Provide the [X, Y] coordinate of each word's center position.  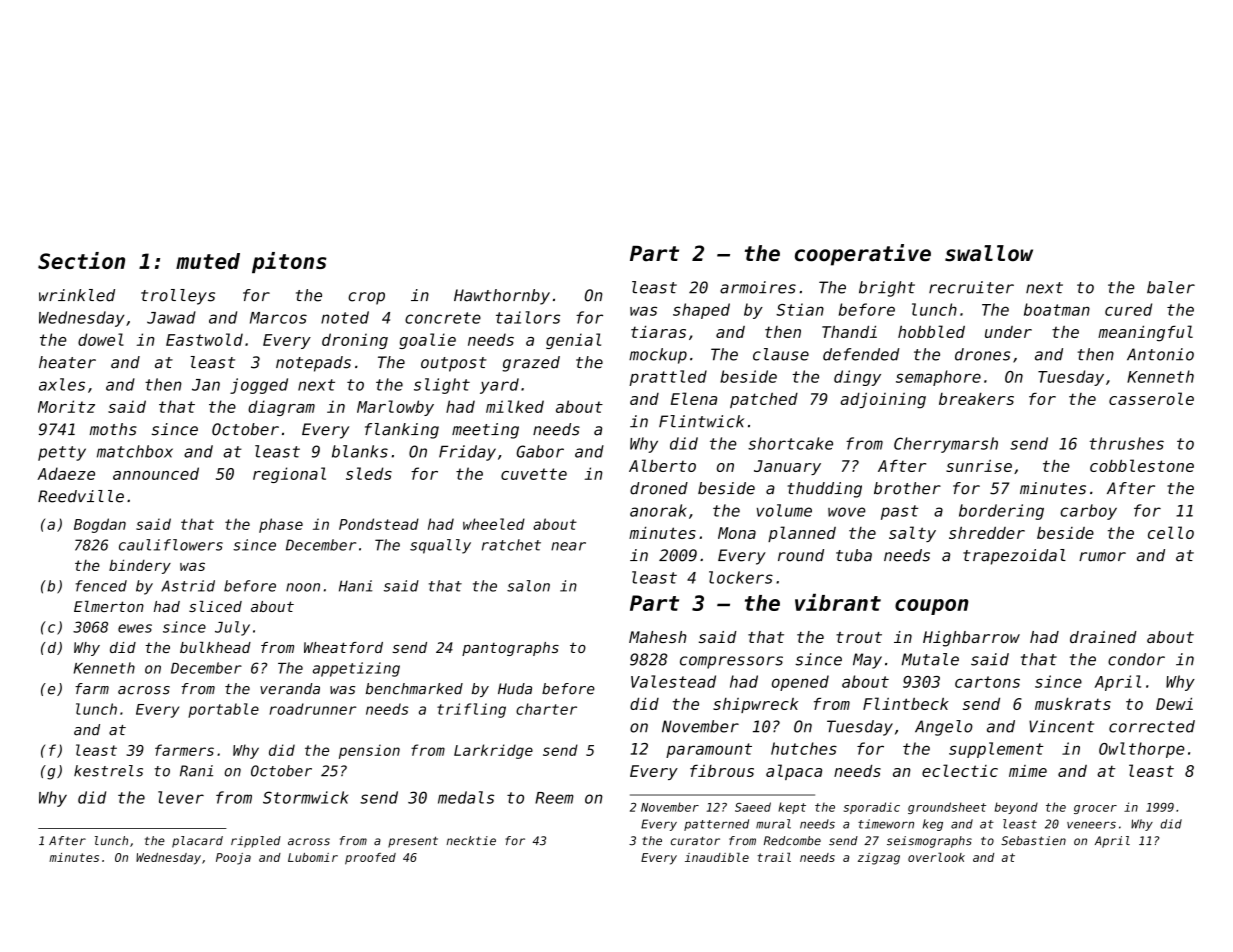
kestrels [108, 771]
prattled [668, 378]
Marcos [278, 318]
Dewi [1174, 704]
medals [466, 797]
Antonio [1160, 354]
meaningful [1145, 333]
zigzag [879, 859]
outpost [454, 364]
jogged [259, 386]
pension [369, 751]
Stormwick [305, 797]
